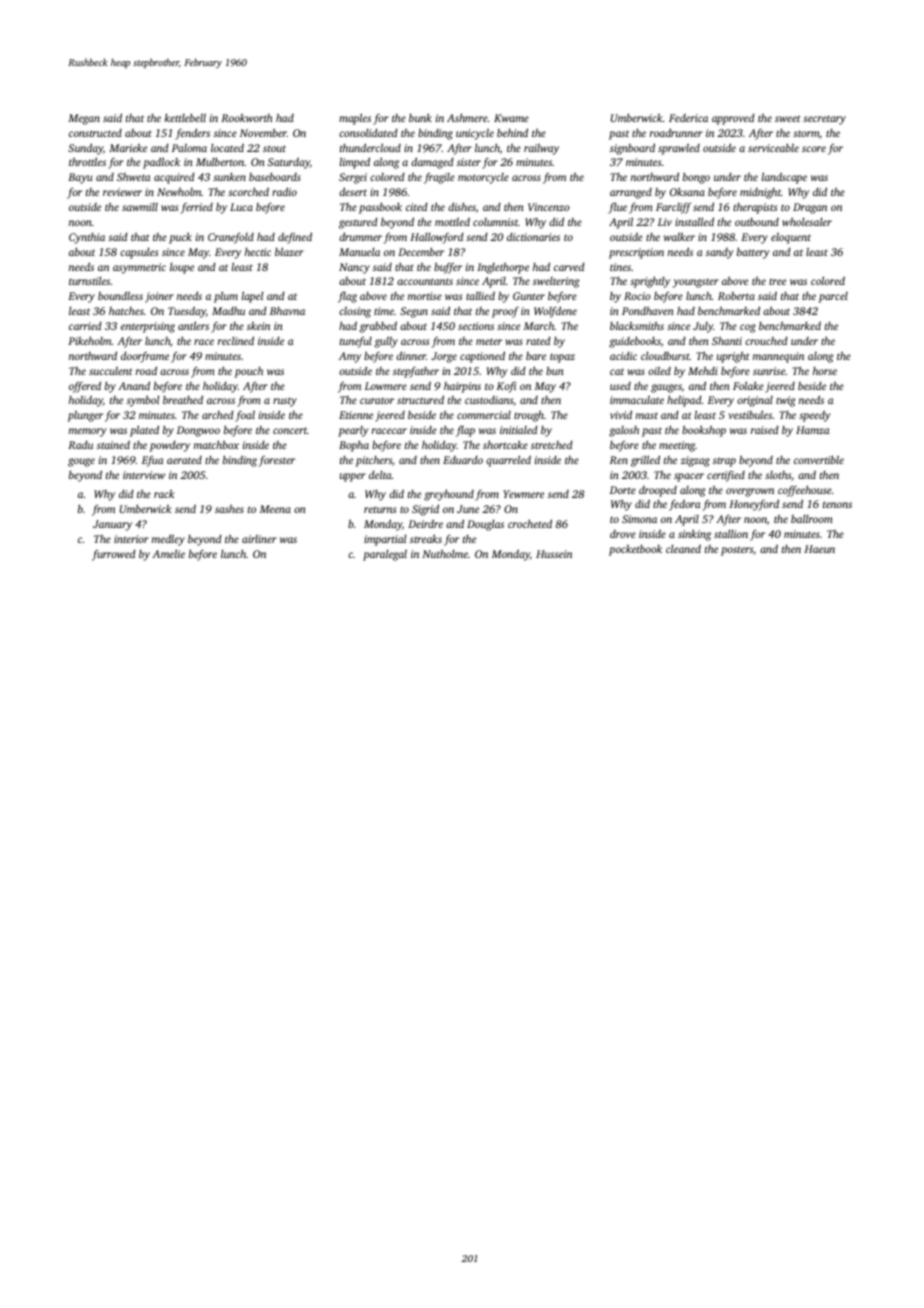 The image size is (924, 1308). What do you see at coordinates (425, 523) in the document?
I see `Deirdre` at bounding box center [425, 523].
